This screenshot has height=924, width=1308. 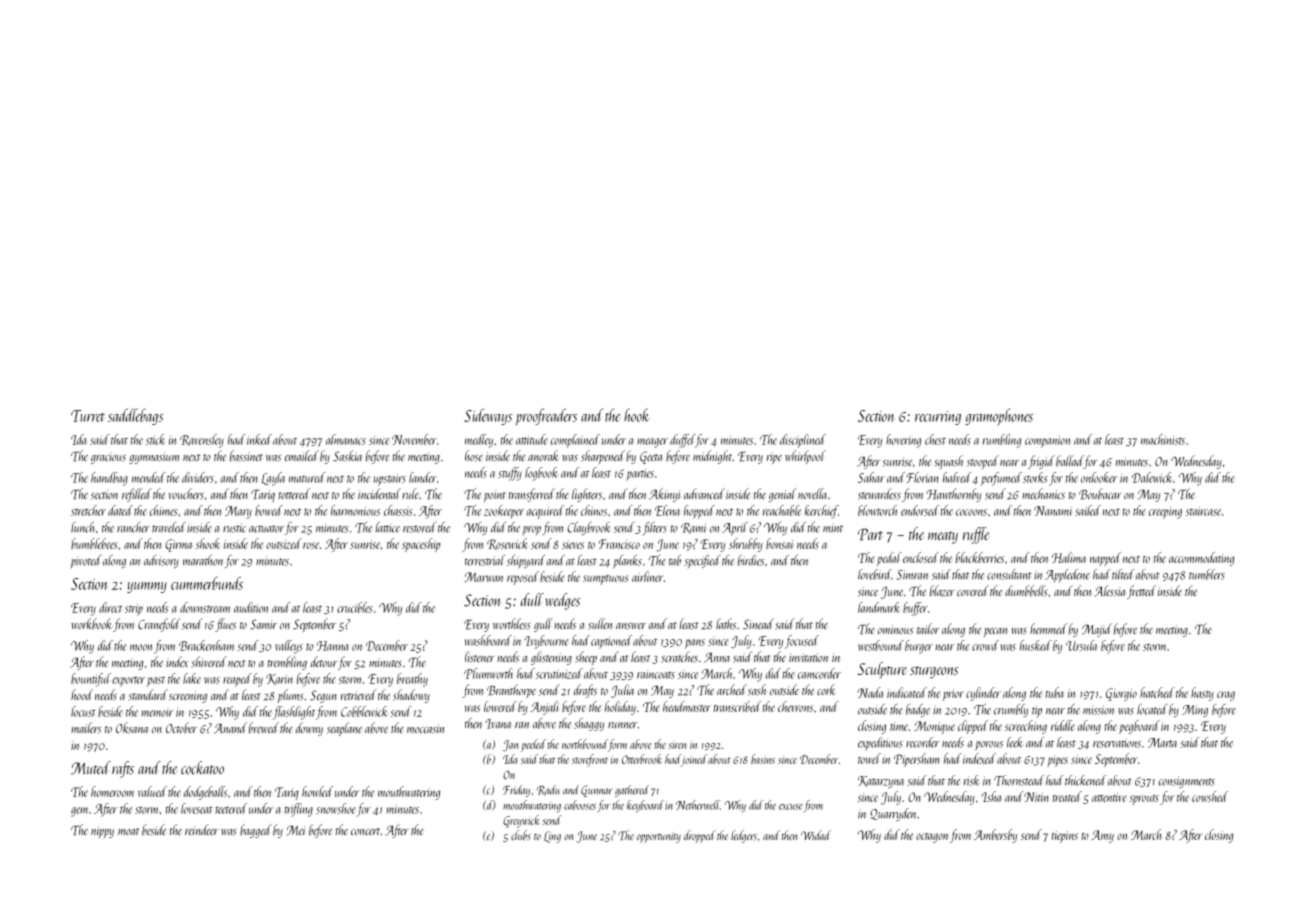 What do you see at coordinates (1097, 630) in the screenshot?
I see `Majid` at bounding box center [1097, 630].
